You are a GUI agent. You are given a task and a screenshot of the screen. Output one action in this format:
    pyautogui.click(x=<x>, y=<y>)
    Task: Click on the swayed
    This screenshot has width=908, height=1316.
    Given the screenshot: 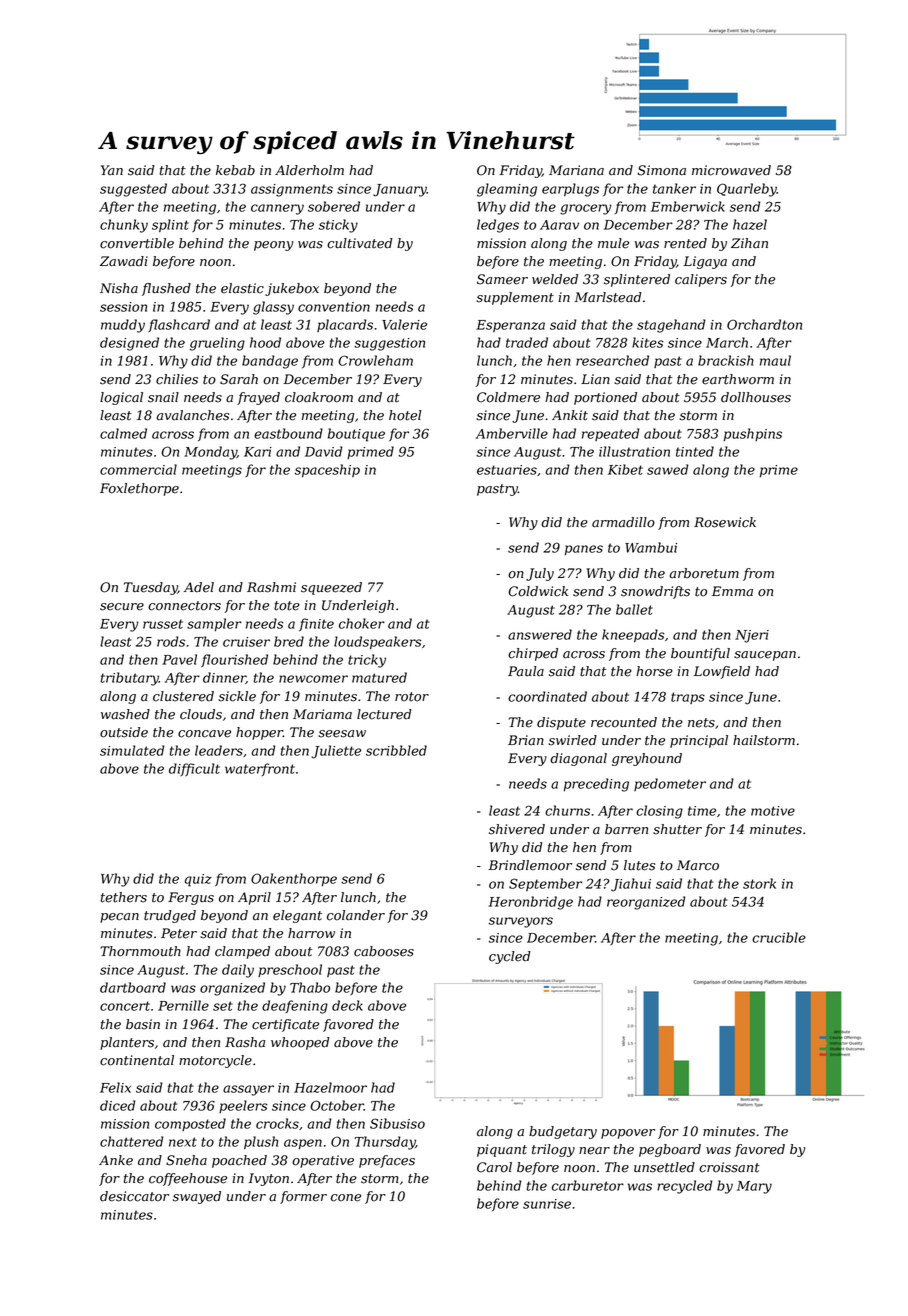 What is the action you would take?
    pyautogui.click(x=197, y=1197)
